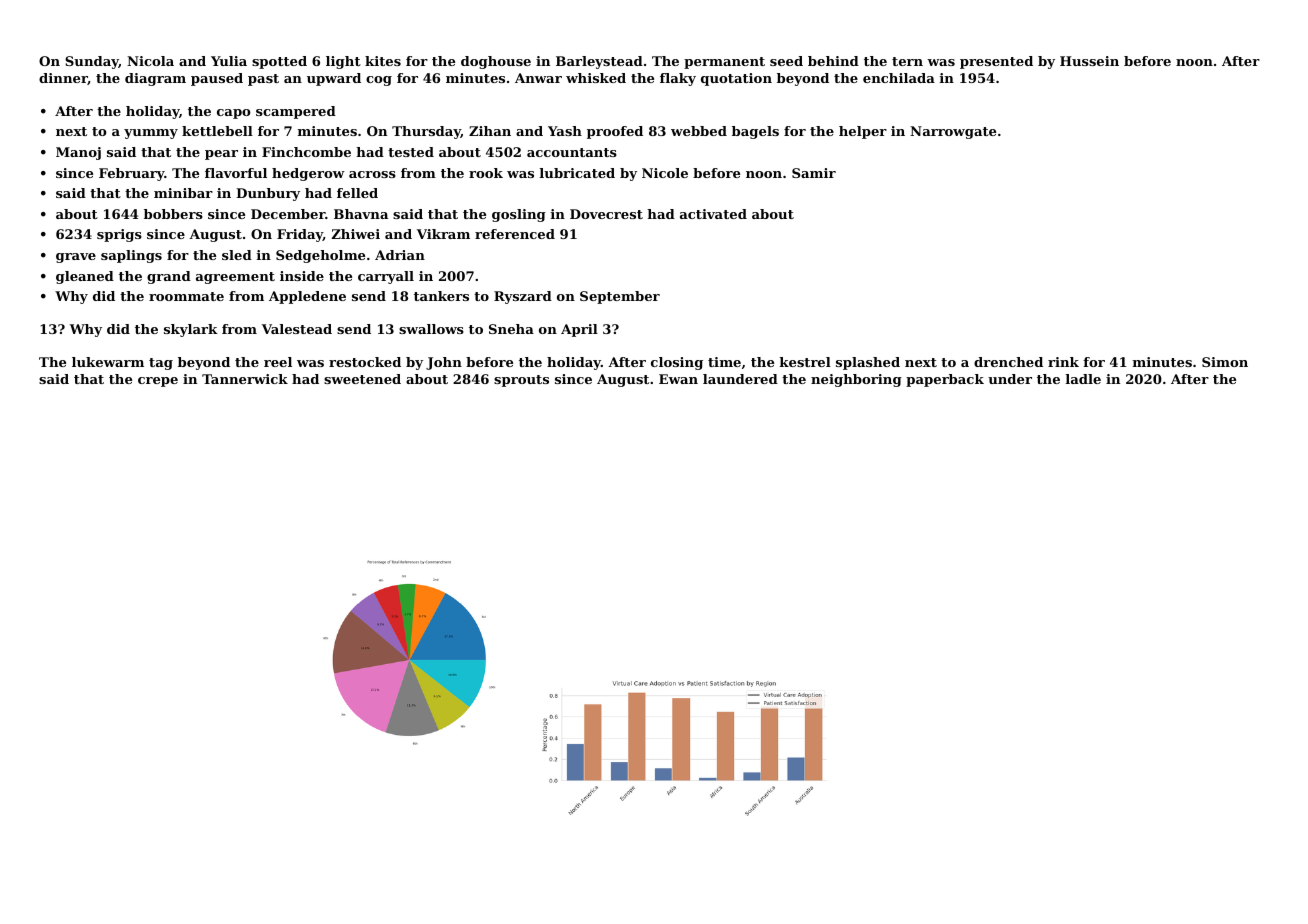  Describe the element at coordinates (191, 330) in the document. I see `skylark` at that location.
